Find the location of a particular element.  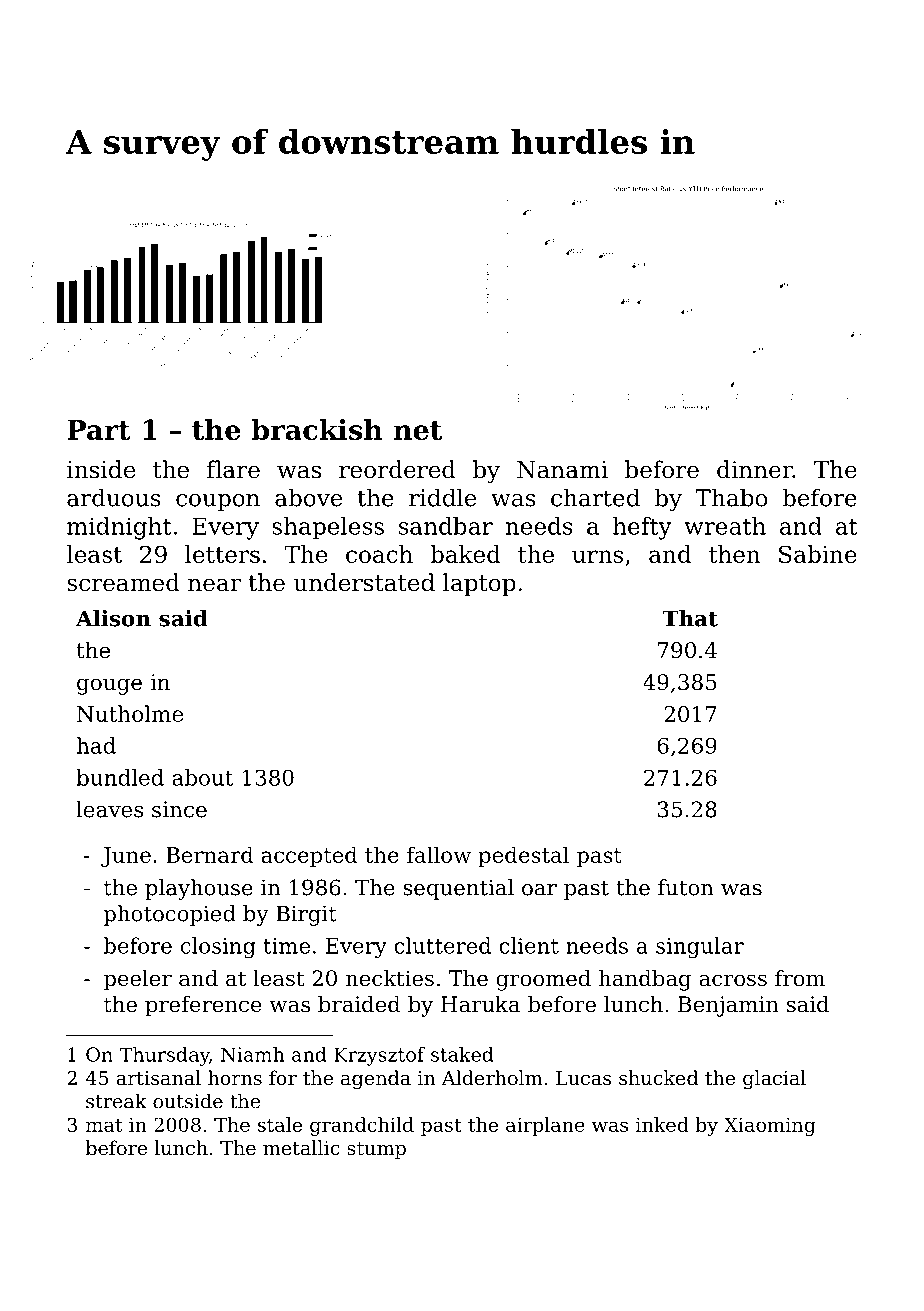

net is located at coordinates (417, 430).
